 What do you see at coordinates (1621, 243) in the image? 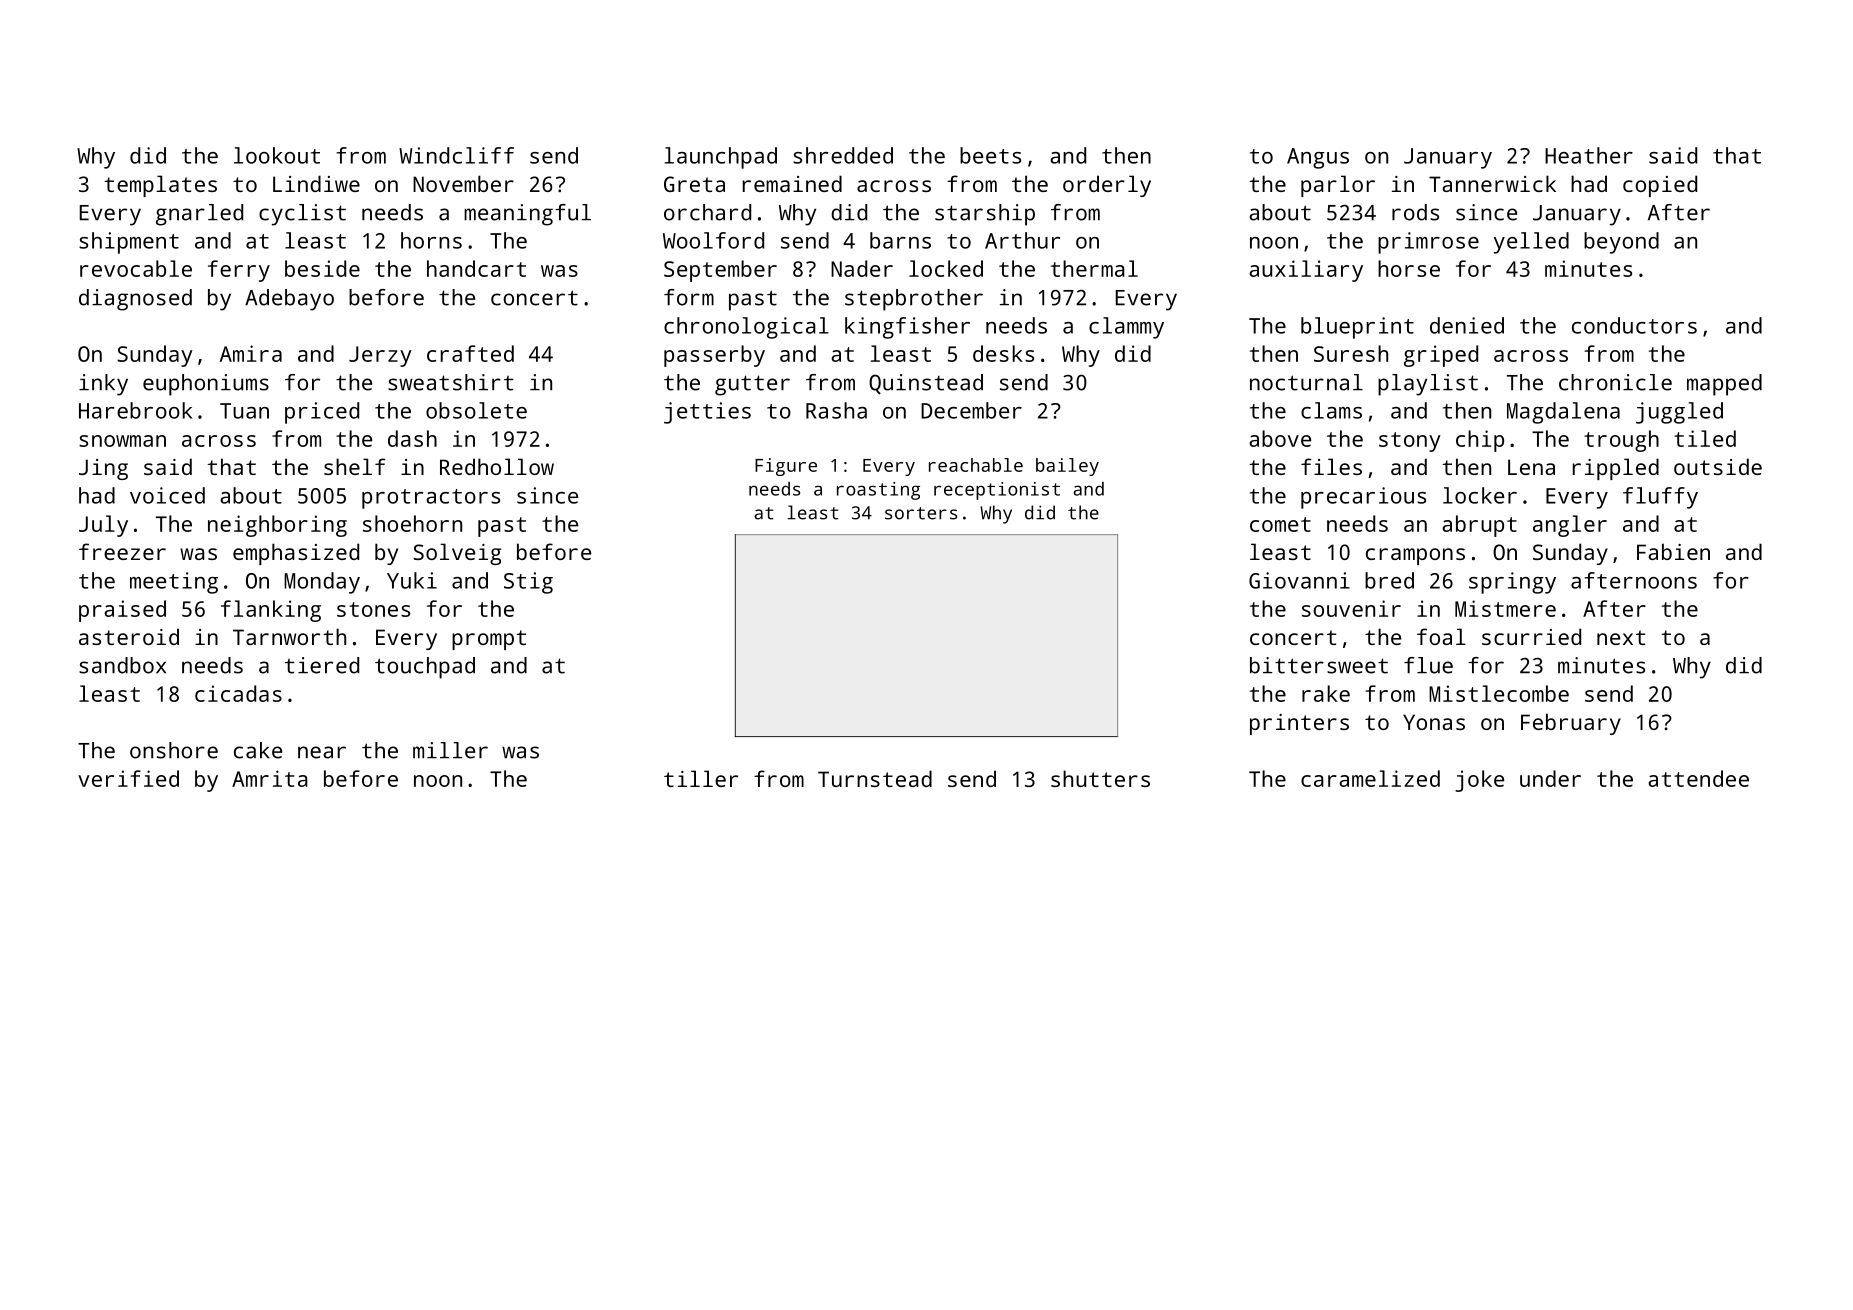
I see `beyond` at bounding box center [1621, 243].
